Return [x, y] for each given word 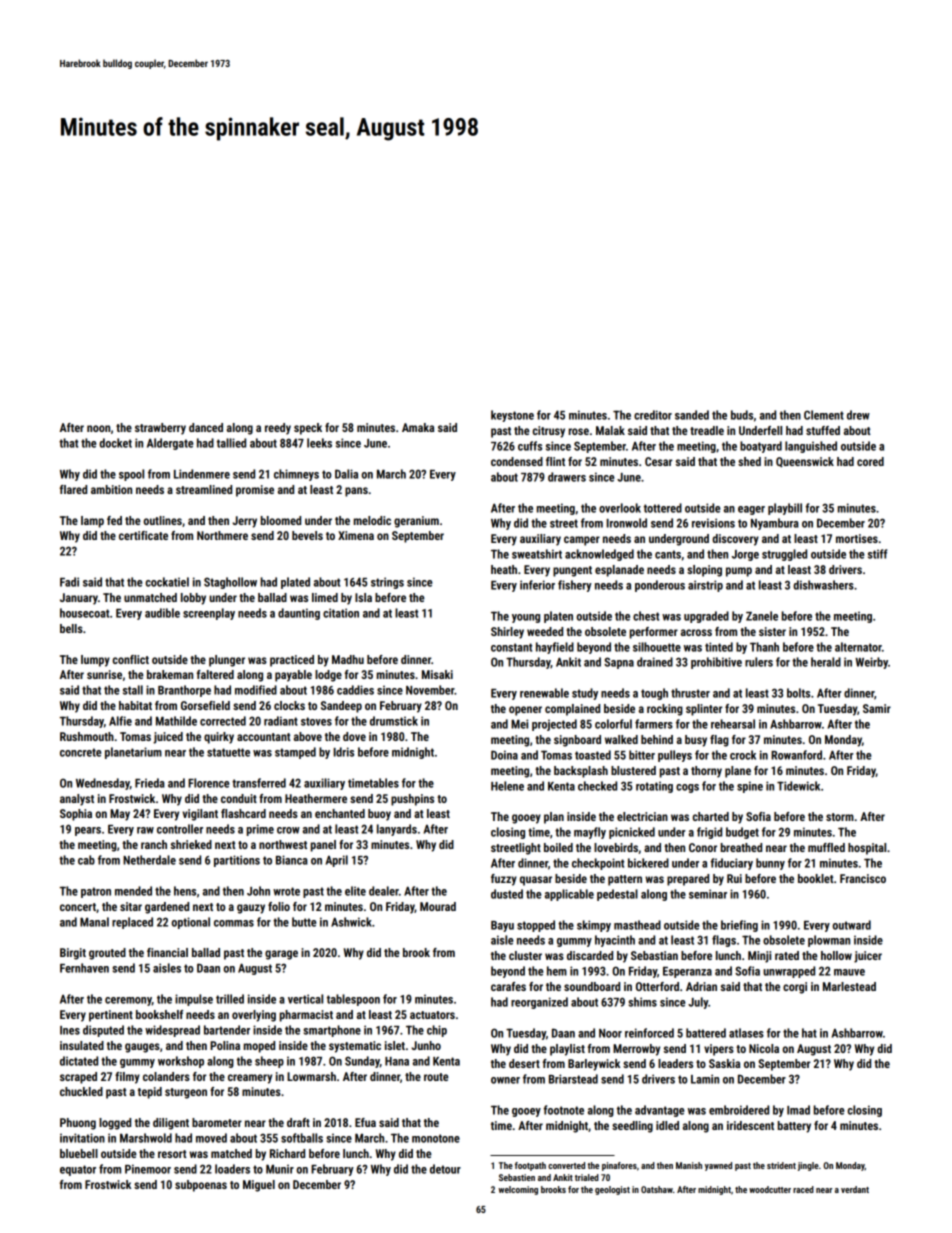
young [526, 618]
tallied [231, 443]
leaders [675, 1063]
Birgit [73, 954]
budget [742, 833]
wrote [286, 891]
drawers [567, 477]
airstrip [705, 586]
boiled [558, 847]
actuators [432, 1015]
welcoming [518, 1190]
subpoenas [201, 1186]
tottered [663, 508]
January [79, 599]
